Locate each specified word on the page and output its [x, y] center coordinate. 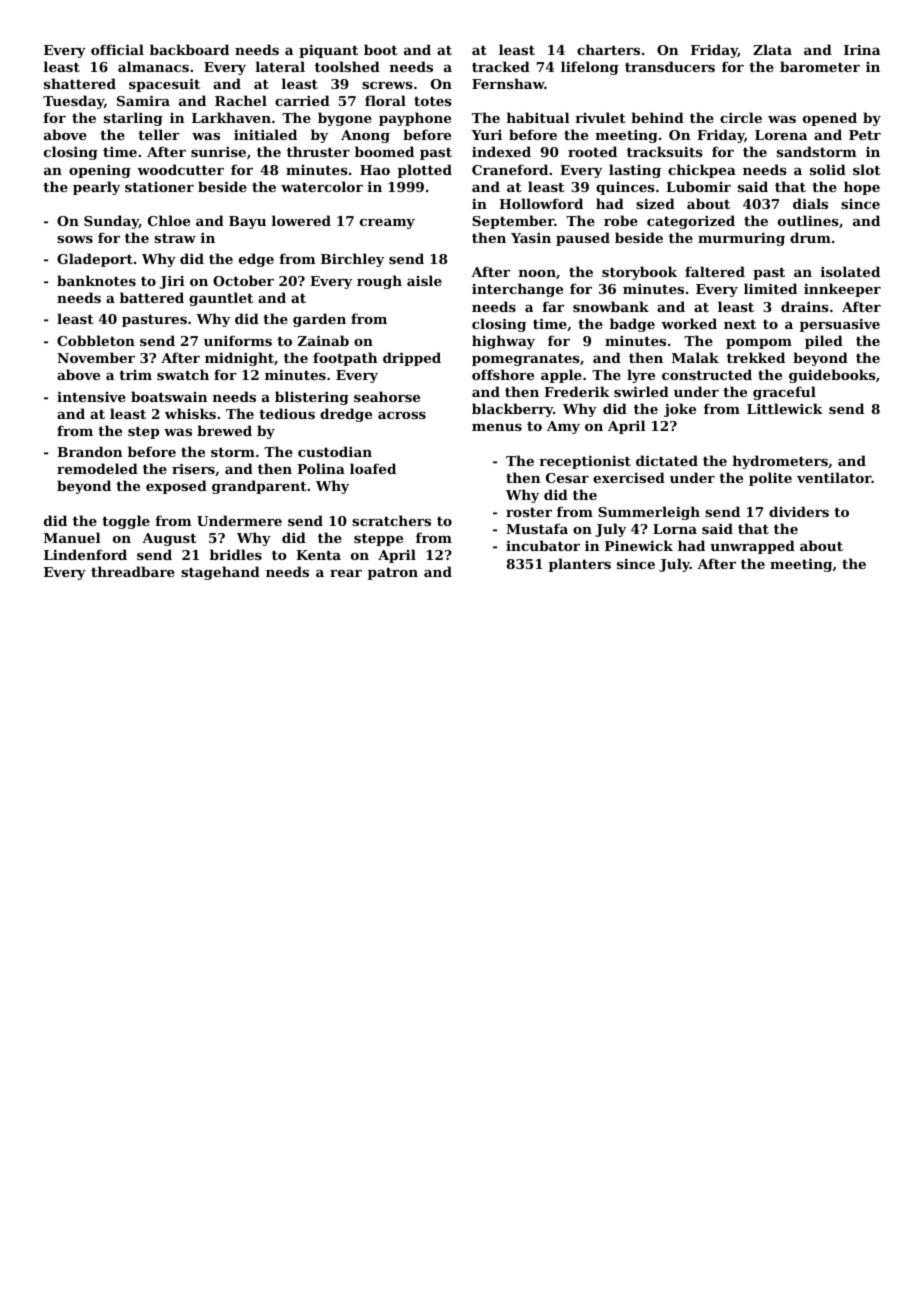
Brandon [89, 451]
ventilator [834, 477]
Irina [862, 49]
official [117, 49]
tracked [501, 66]
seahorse [387, 396]
